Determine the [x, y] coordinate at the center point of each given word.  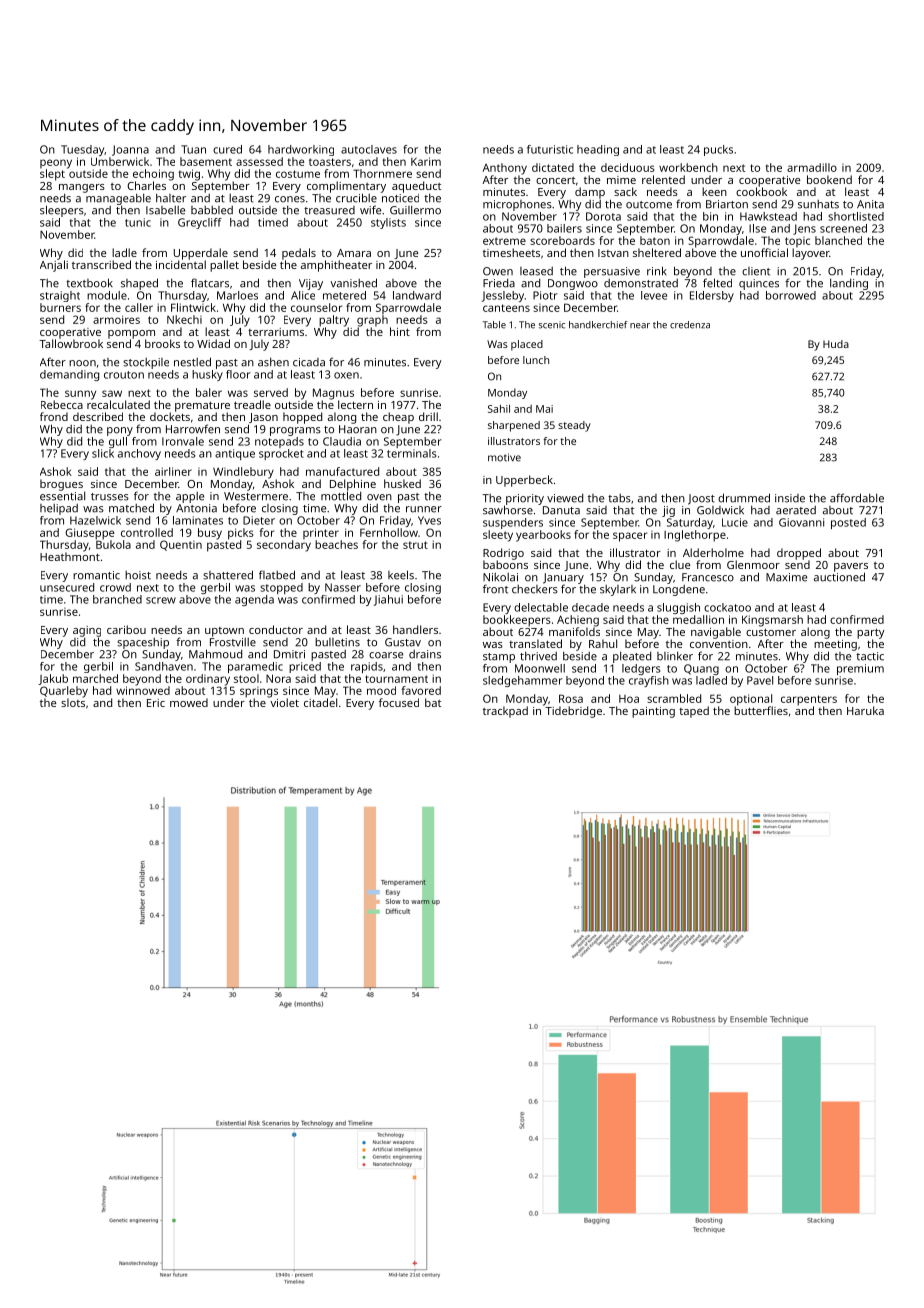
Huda [836, 344]
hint [400, 331]
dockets [170, 416]
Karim [426, 161]
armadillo [812, 167]
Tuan [193, 149]
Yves [429, 520]
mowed [189, 702]
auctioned [839, 577]
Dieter [259, 520]
